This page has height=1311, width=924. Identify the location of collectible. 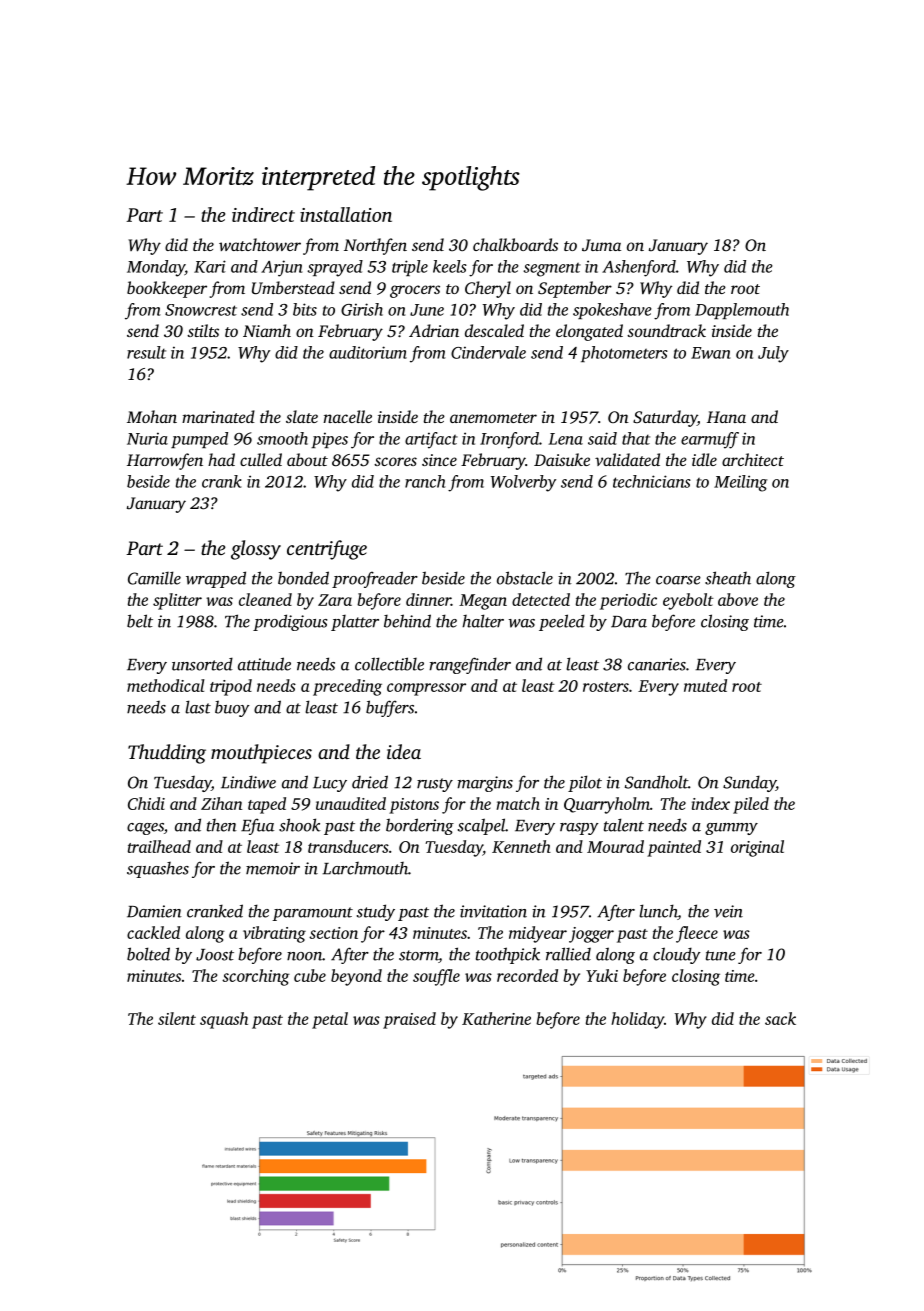
(389, 664).
